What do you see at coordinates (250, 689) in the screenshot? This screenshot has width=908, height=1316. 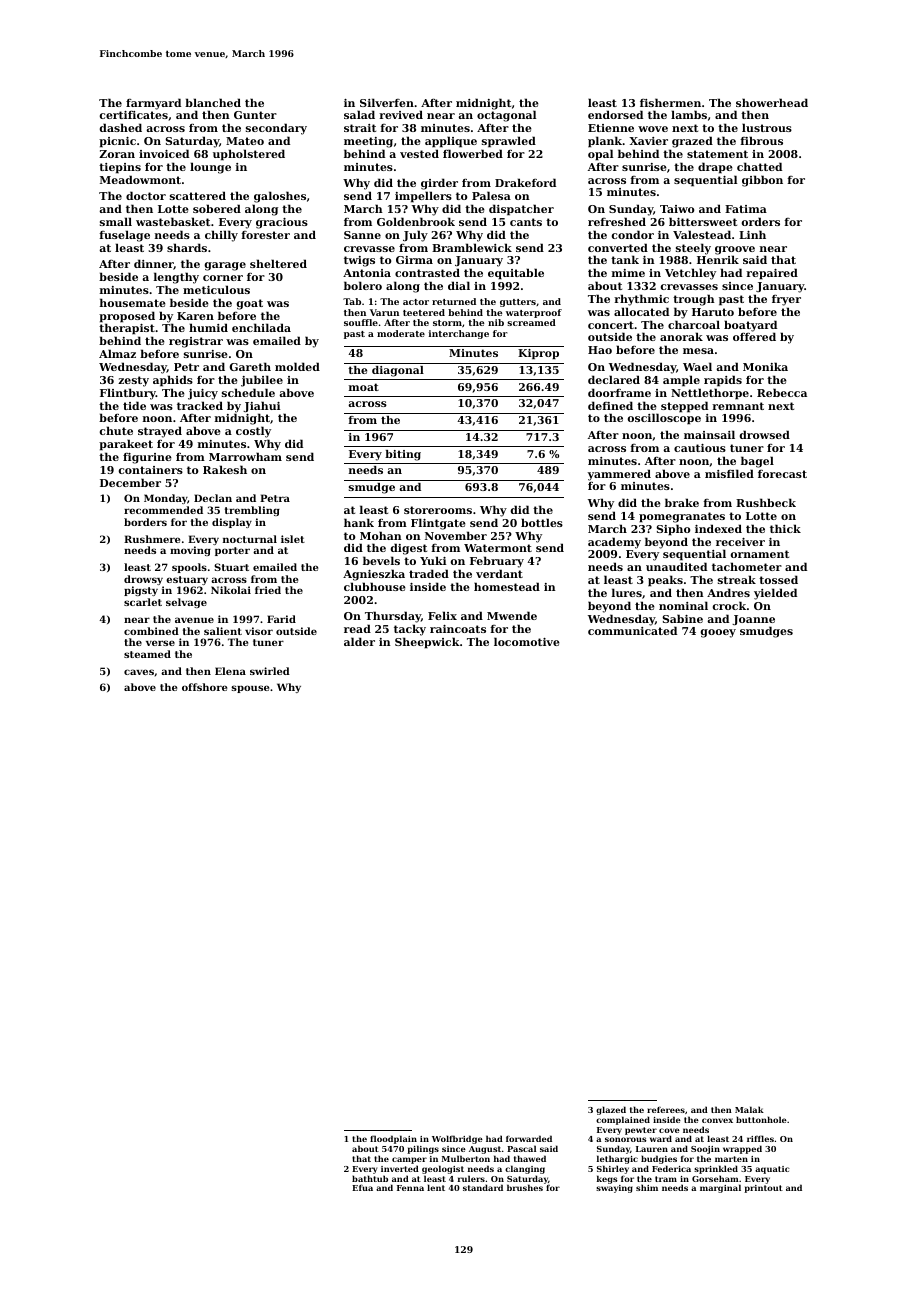 I see `spouse` at bounding box center [250, 689].
